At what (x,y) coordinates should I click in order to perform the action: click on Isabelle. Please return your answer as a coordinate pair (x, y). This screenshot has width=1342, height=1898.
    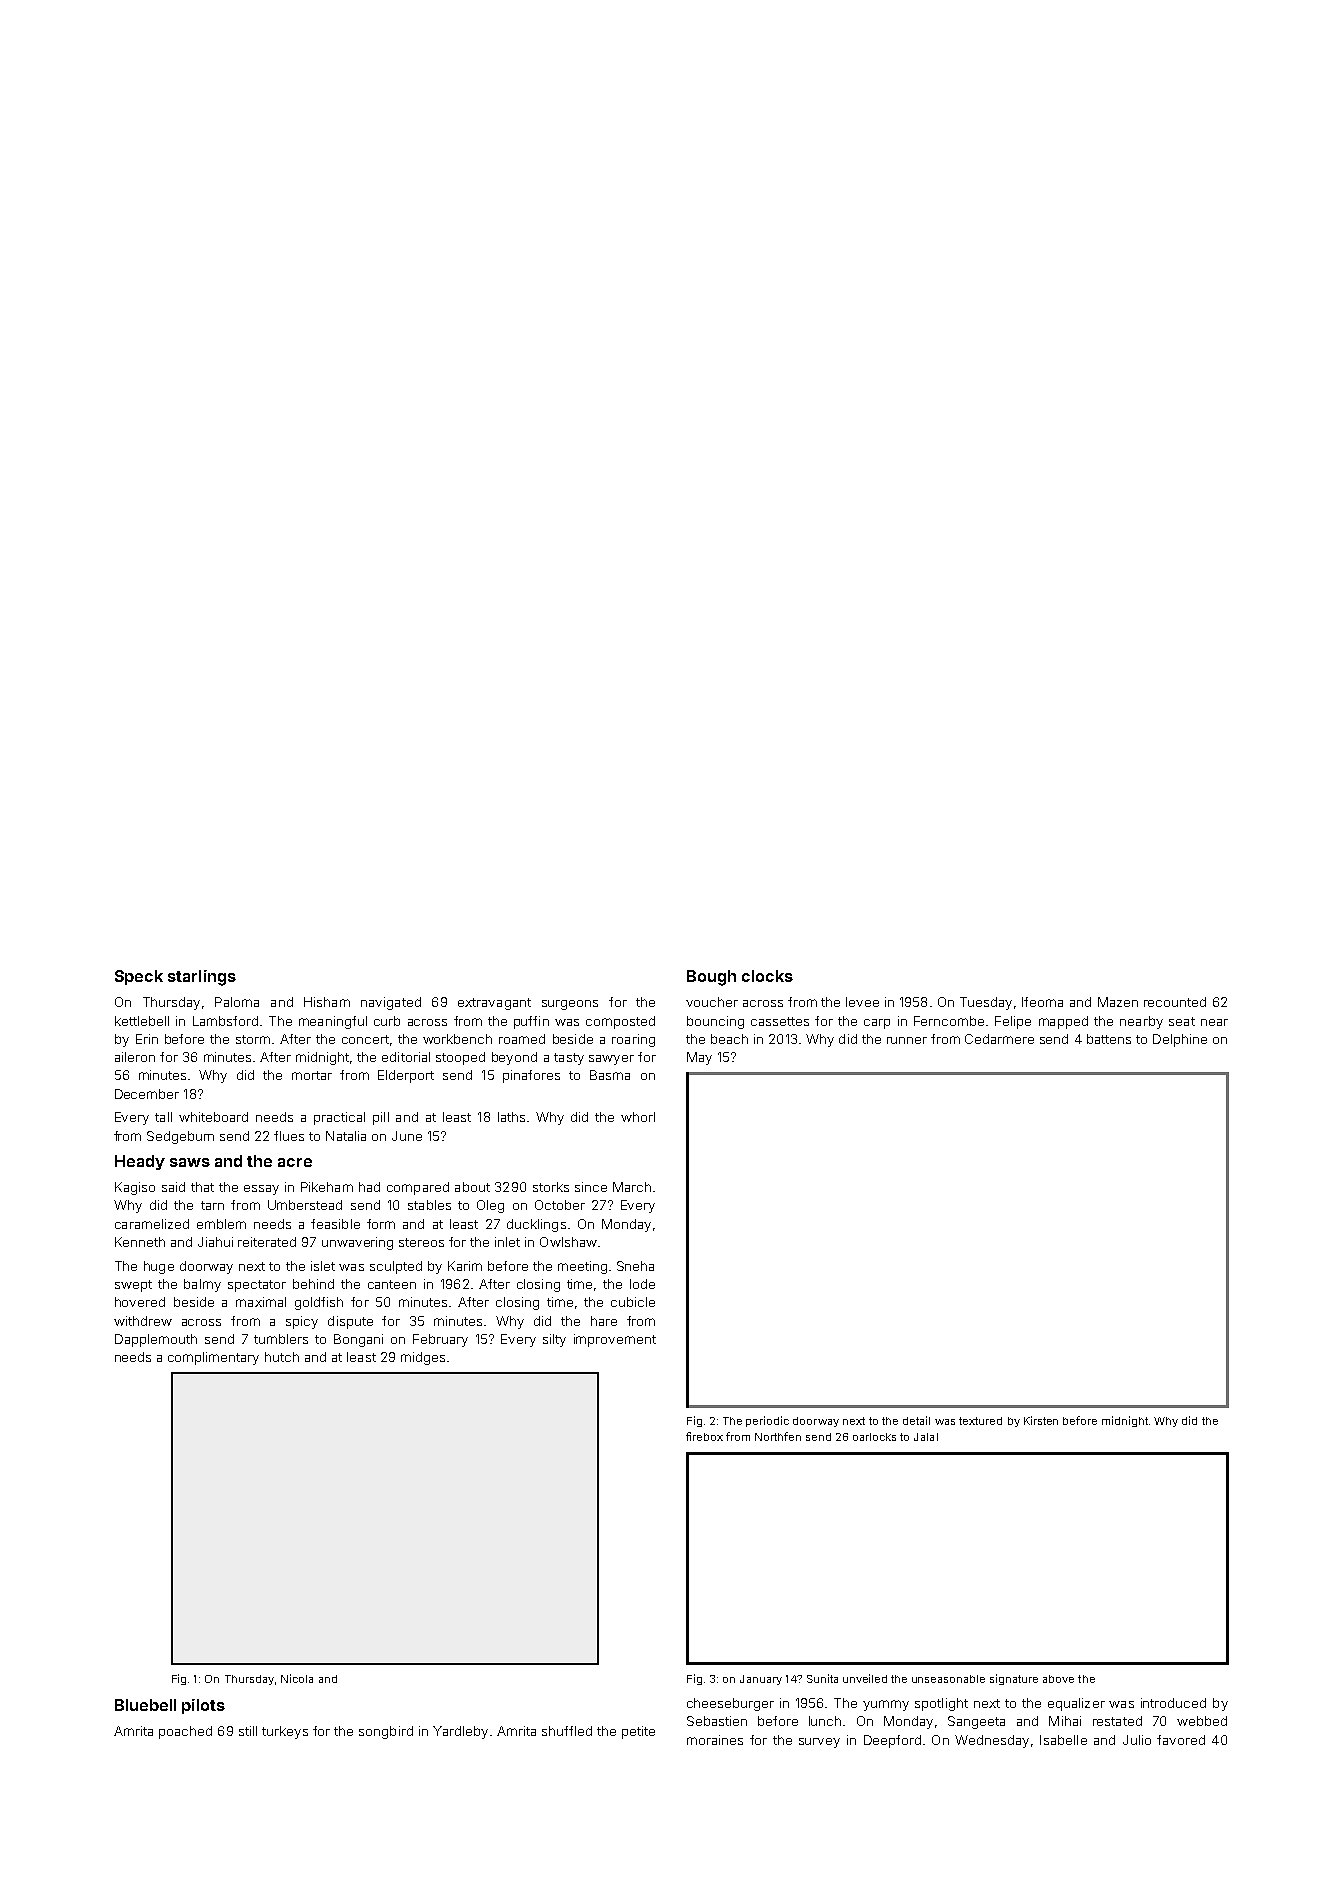
    Looking at the image, I should click on (1063, 1740).
